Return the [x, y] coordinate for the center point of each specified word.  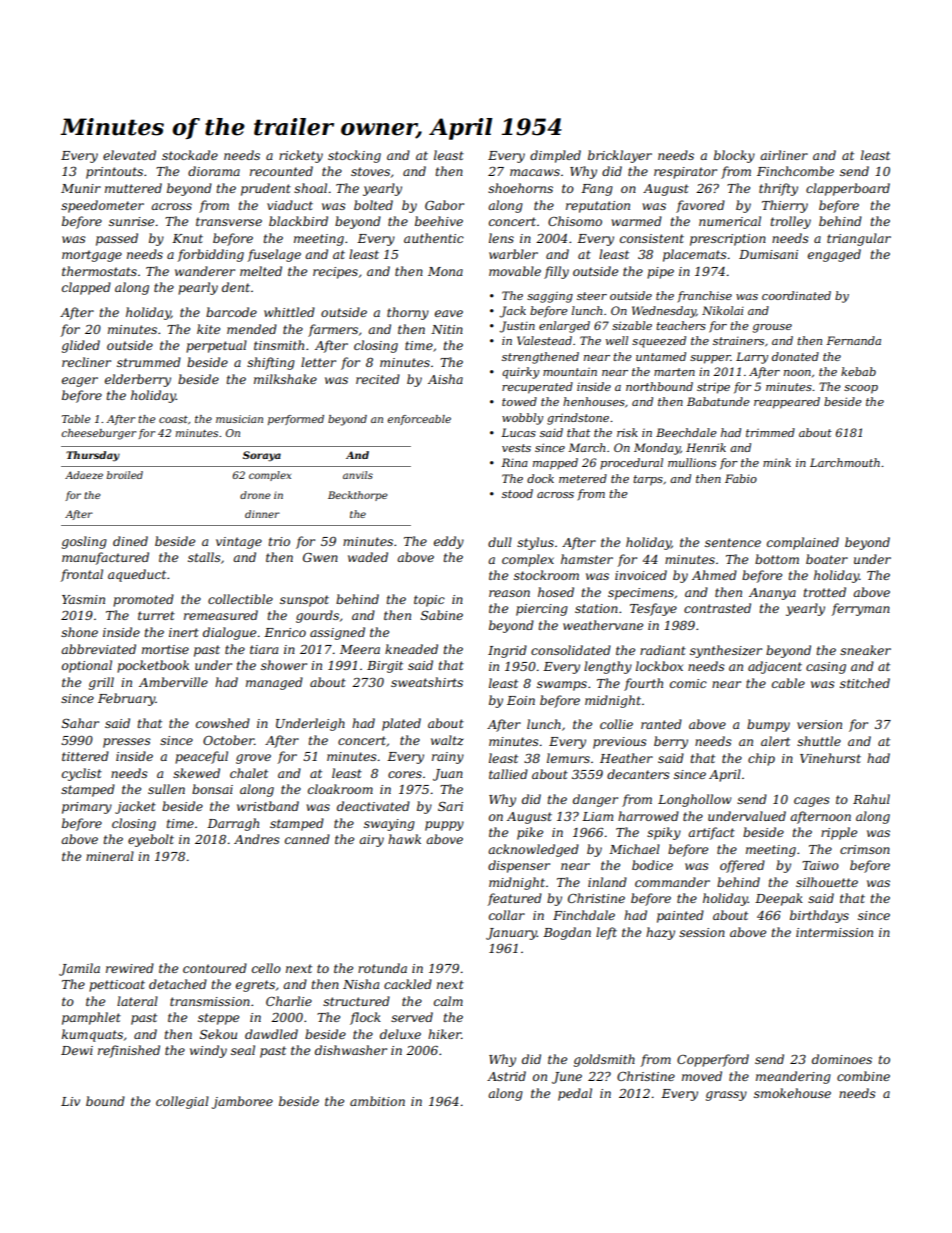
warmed [636, 221]
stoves [370, 171]
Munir [81, 188]
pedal [575, 1094]
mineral [110, 856]
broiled [125, 475]
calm [448, 1001]
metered [583, 478]
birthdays [819, 916]
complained [803, 543]
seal [243, 1050]
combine [863, 1076]
